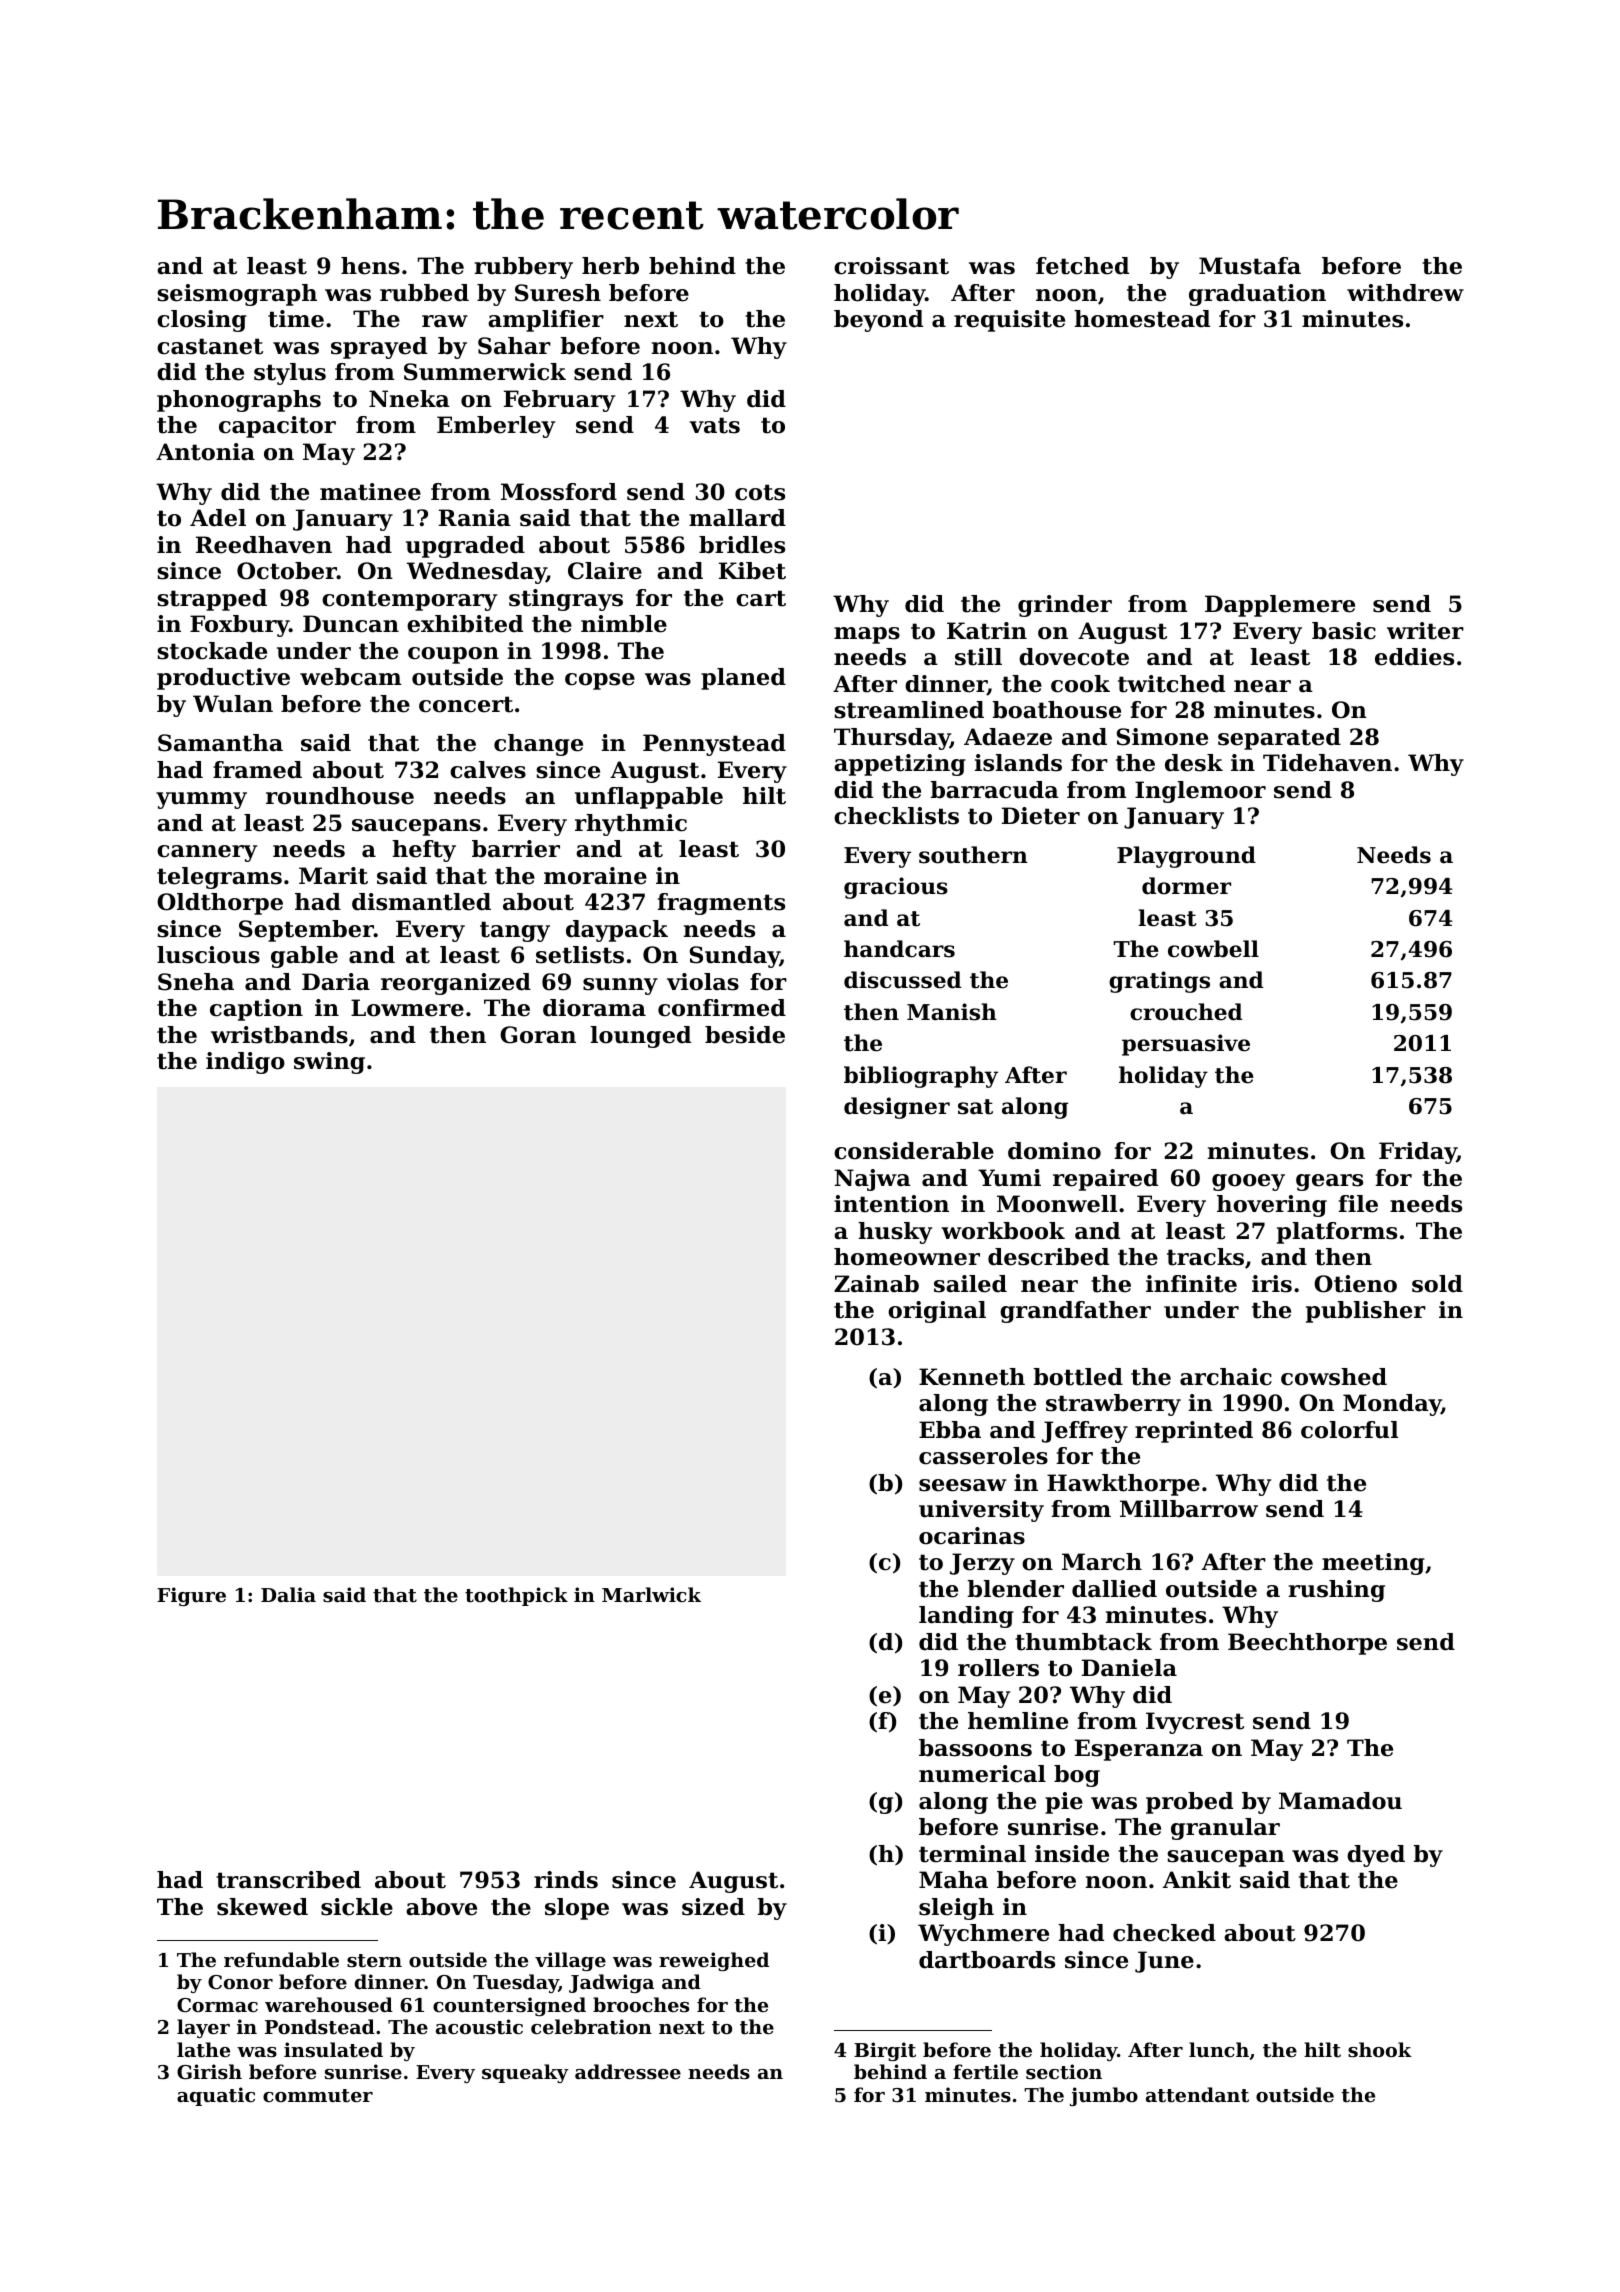  Describe the element at coordinates (1213, 949) in the screenshot. I see `cowbell` at that location.
